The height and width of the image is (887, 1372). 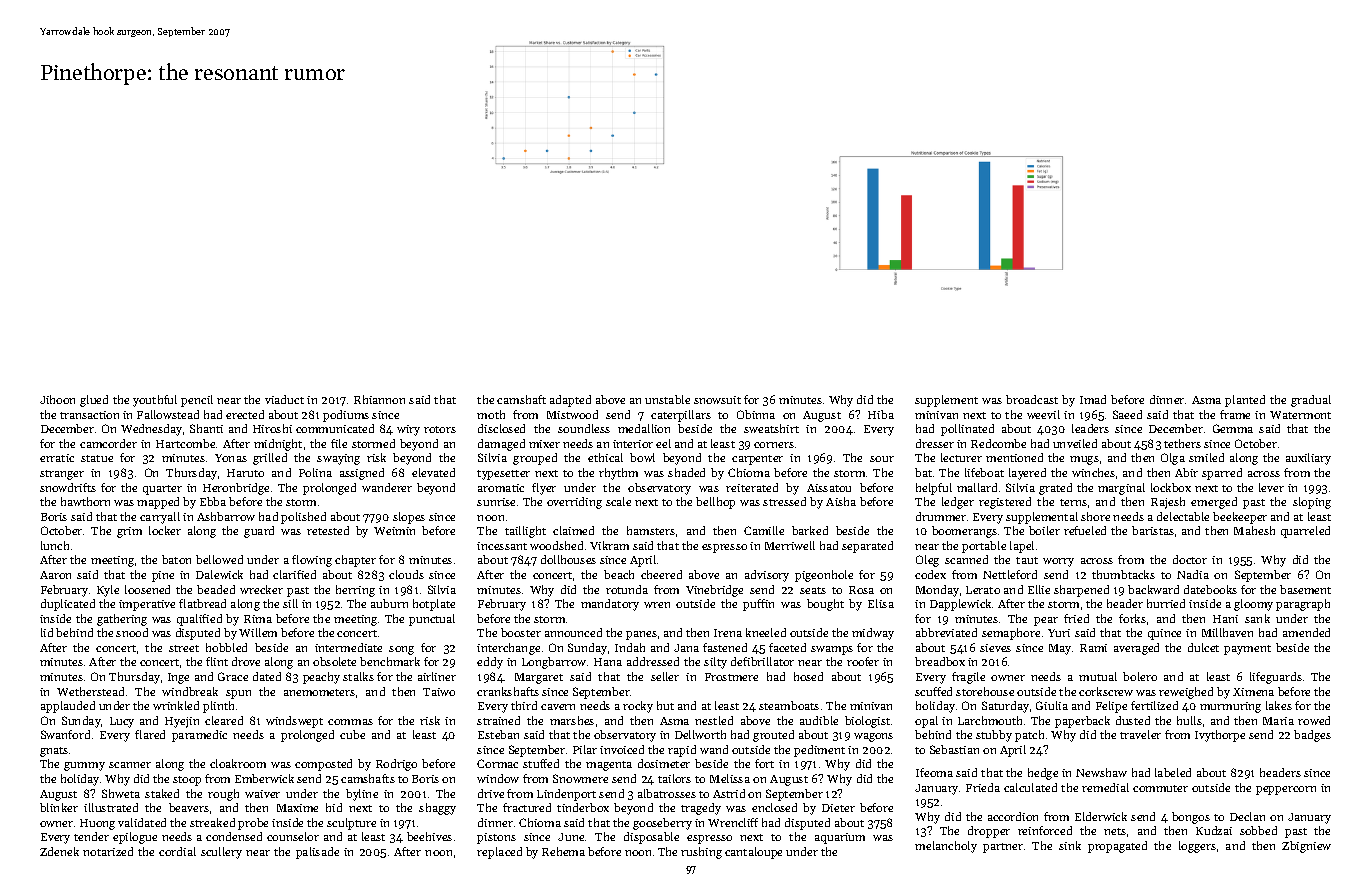 What do you see at coordinates (59, 851) in the image?
I see `Zdenek` at bounding box center [59, 851].
